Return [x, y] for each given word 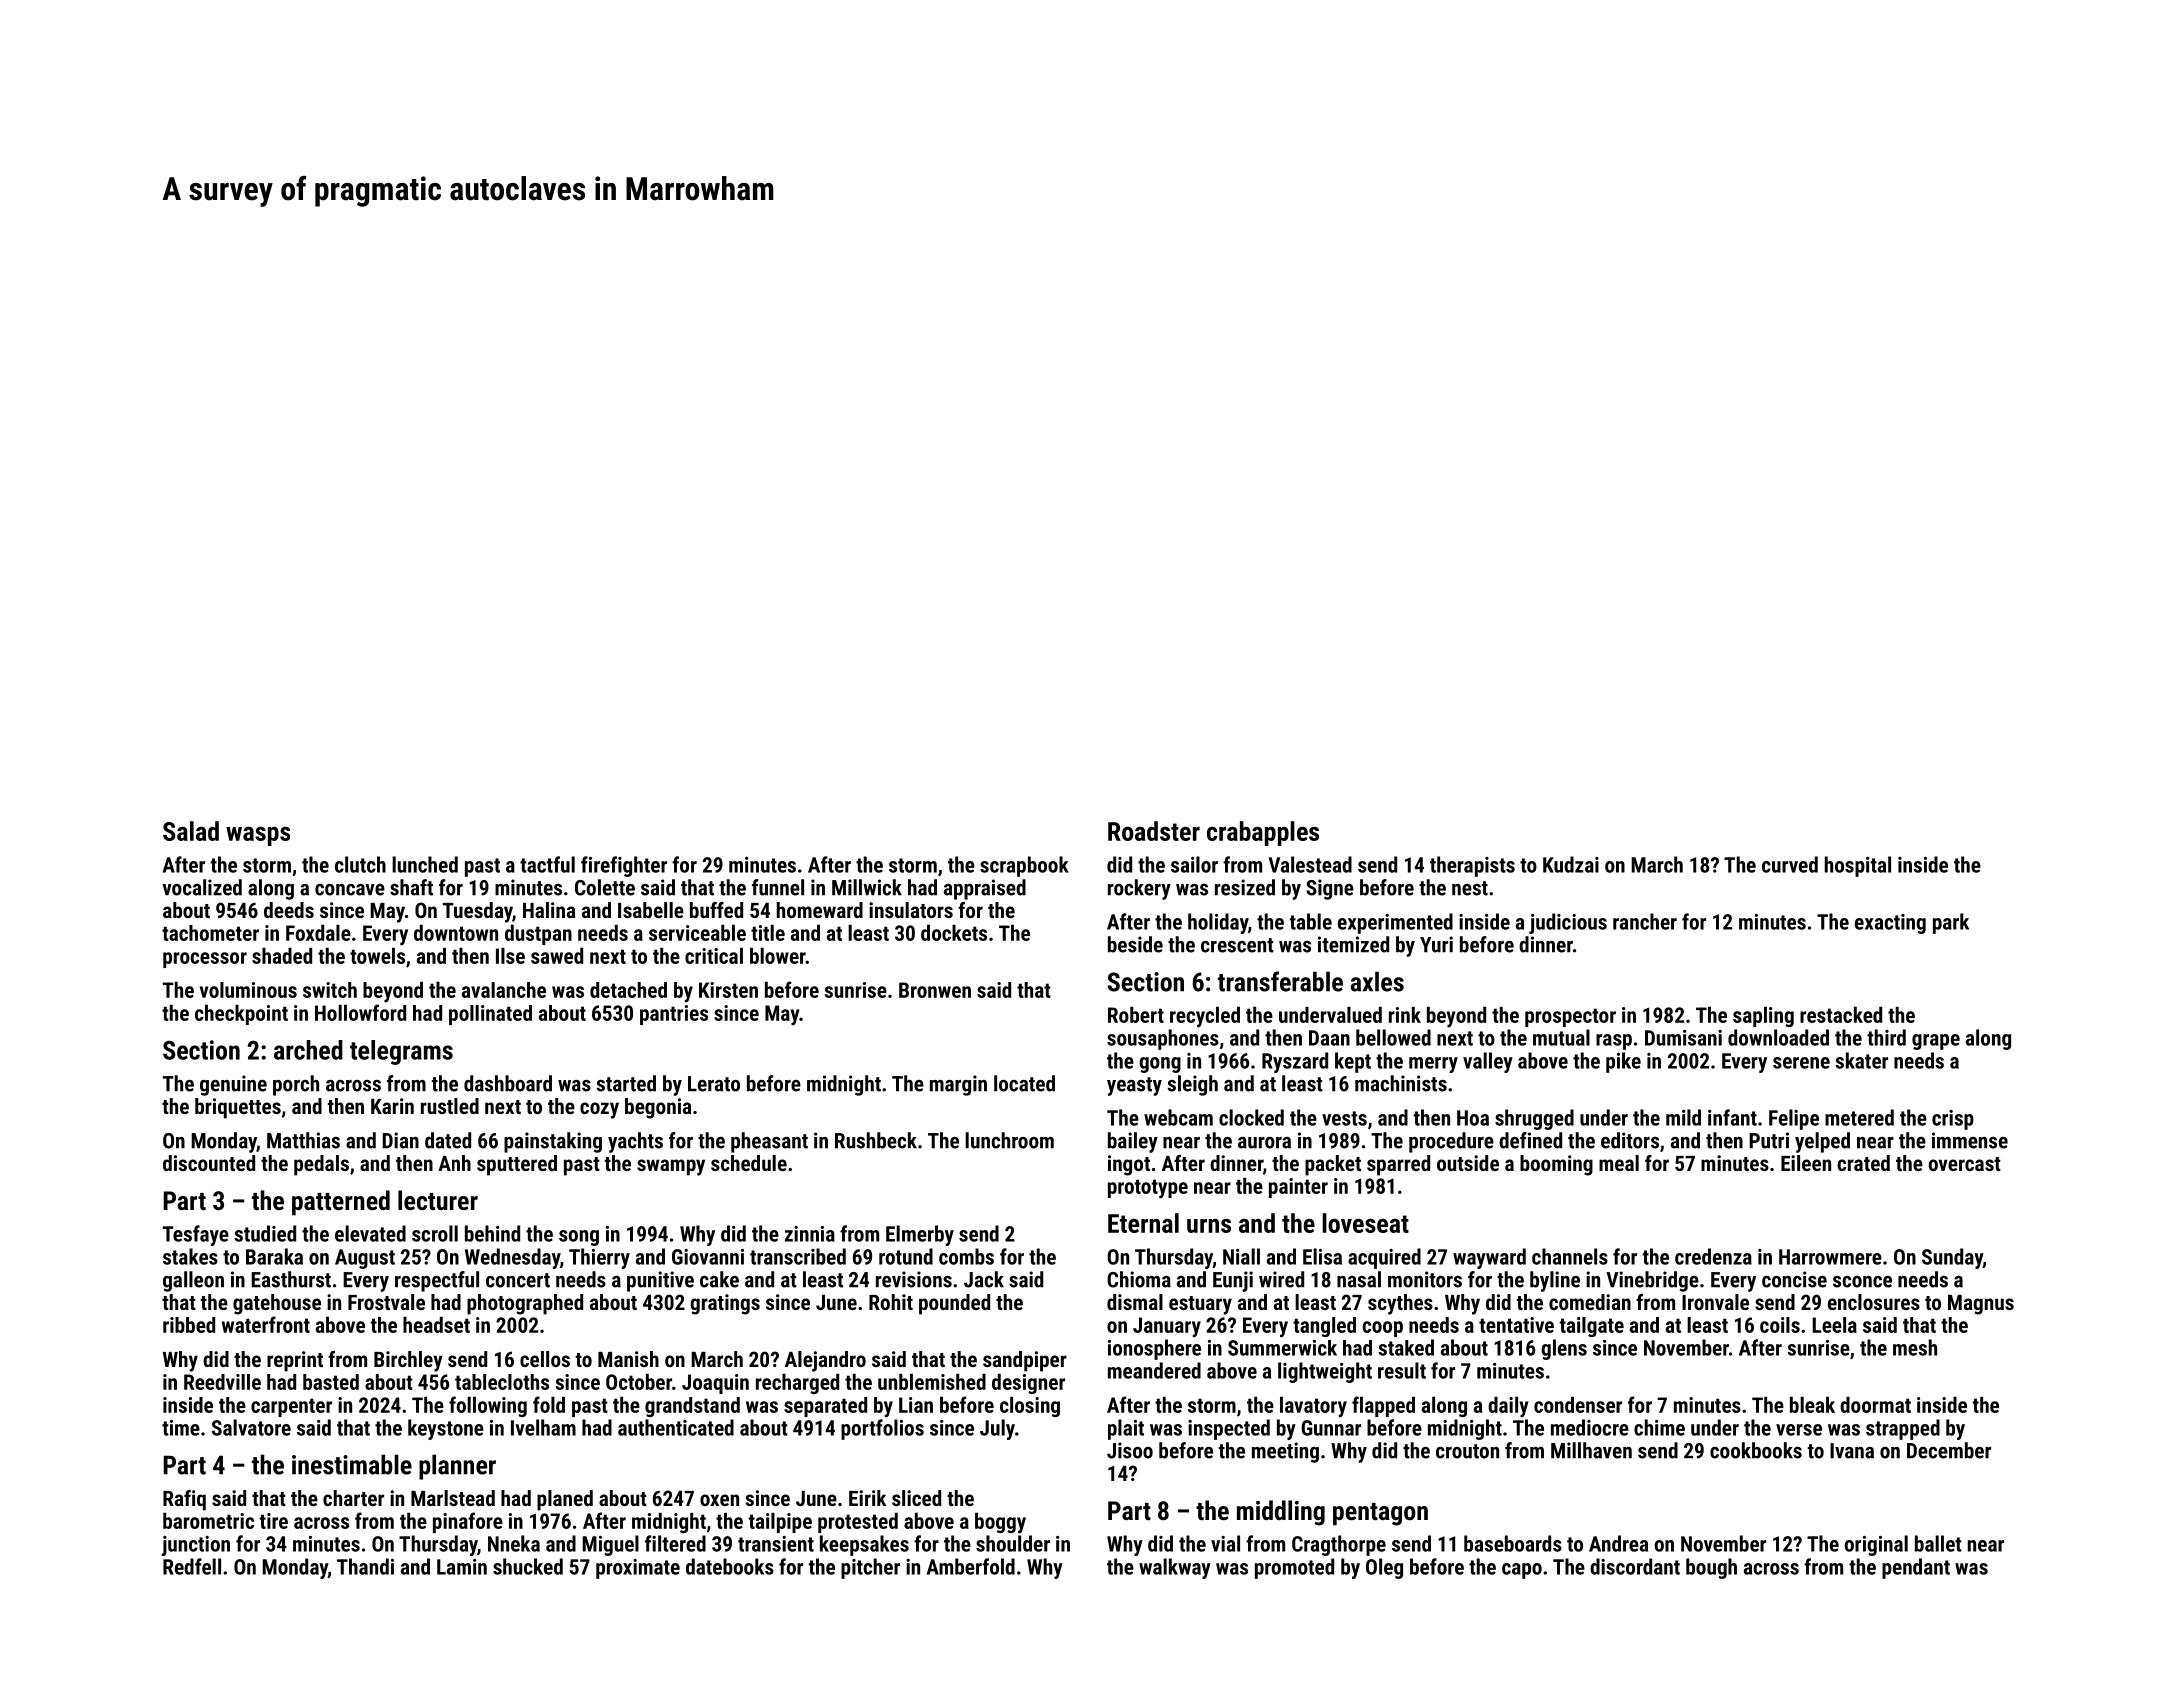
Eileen [1806, 1163]
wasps [258, 836]
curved [1790, 864]
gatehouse [277, 1304]
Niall [1241, 1256]
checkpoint [241, 1014]
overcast [1964, 1164]
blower [778, 956]
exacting [1890, 924]
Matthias [303, 1140]
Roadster [1154, 831]
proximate [638, 1569]
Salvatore [251, 1427]
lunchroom [1009, 1140]
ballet [1938, 1543]
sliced [916, 1498]
